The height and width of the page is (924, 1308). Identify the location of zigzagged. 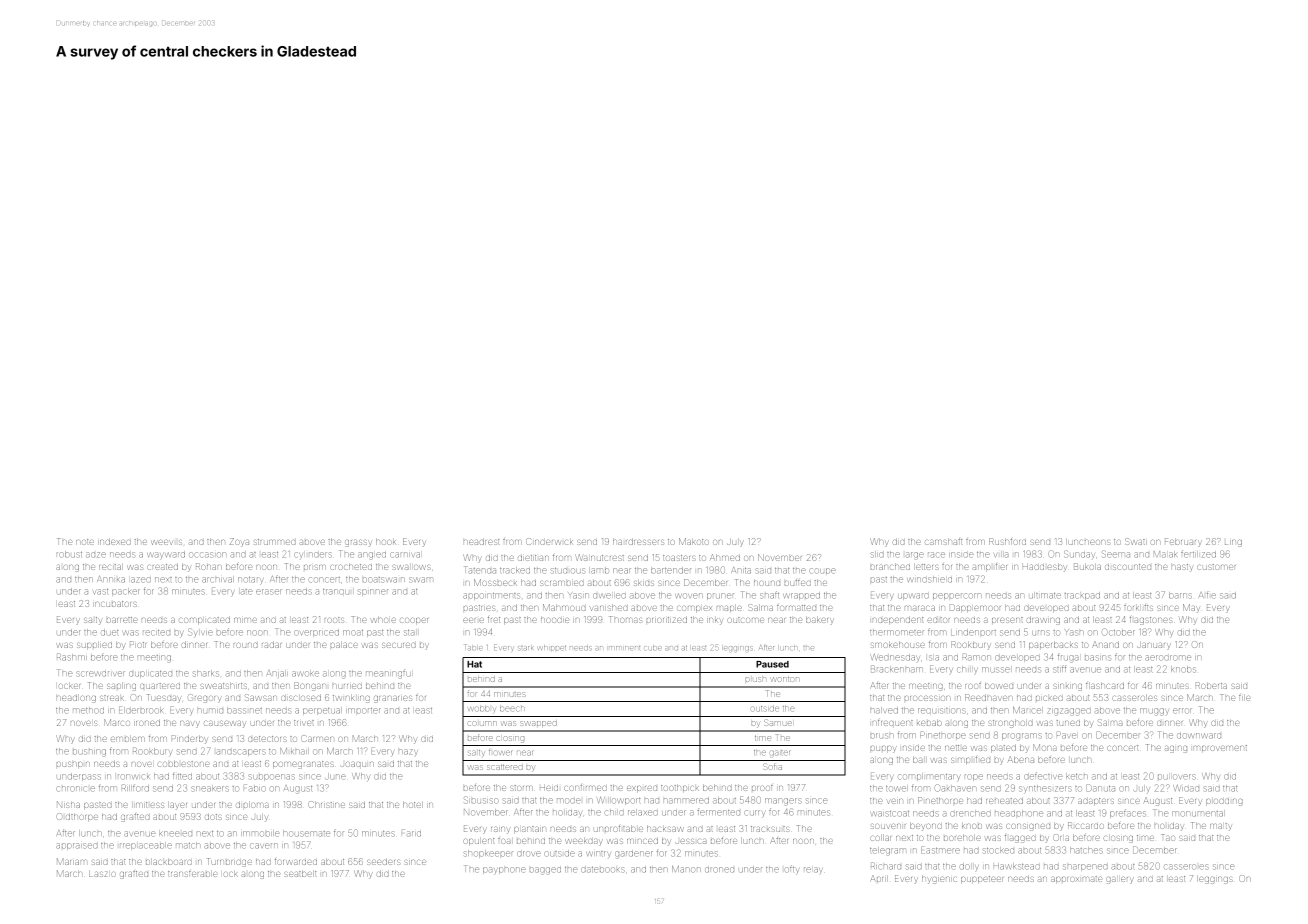
(1069, 711).
